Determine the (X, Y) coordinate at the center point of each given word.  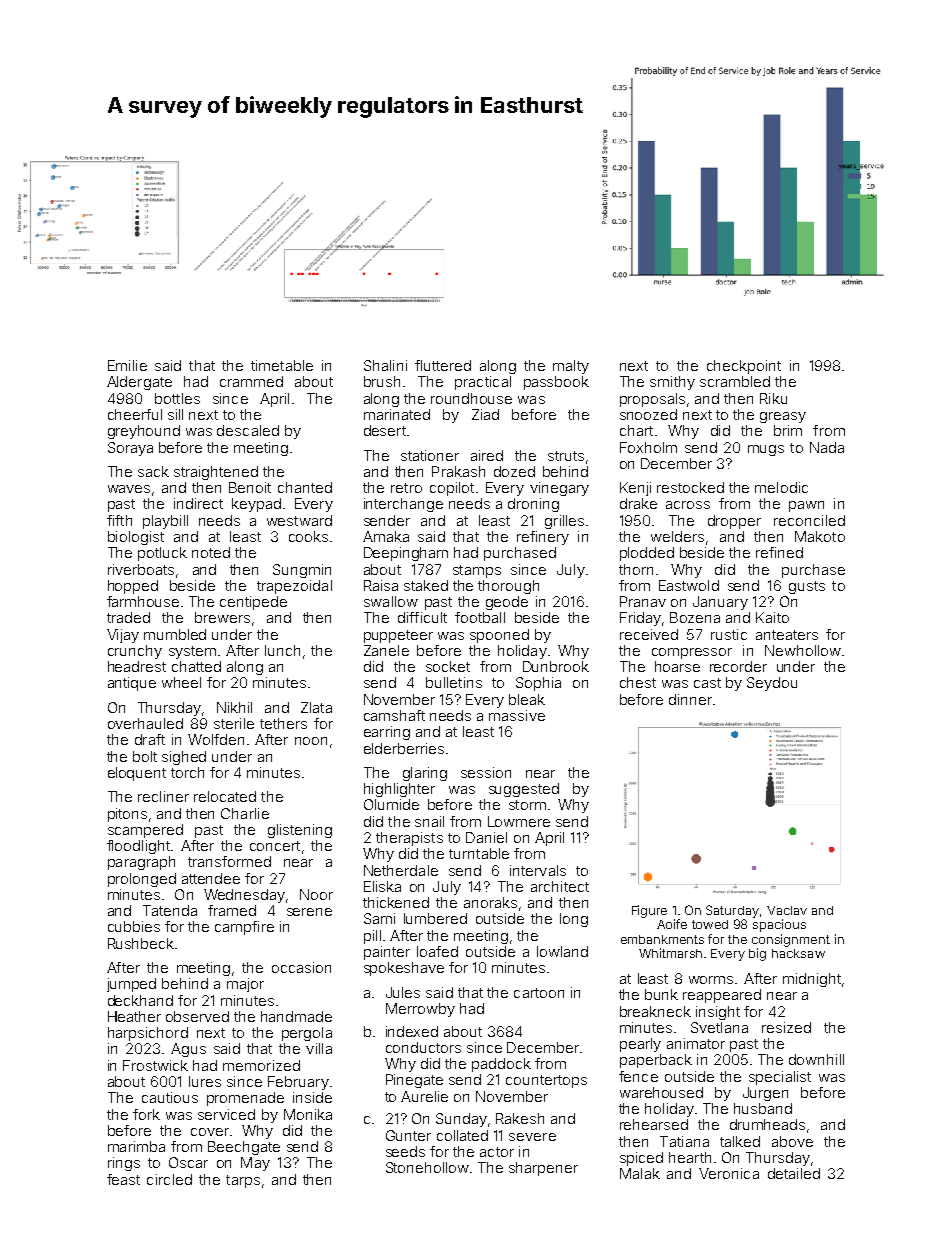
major (245, 985)
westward (299, 520)
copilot (452, 489)
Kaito (772, 617)
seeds (405, 1151)
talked (740, 1141)
